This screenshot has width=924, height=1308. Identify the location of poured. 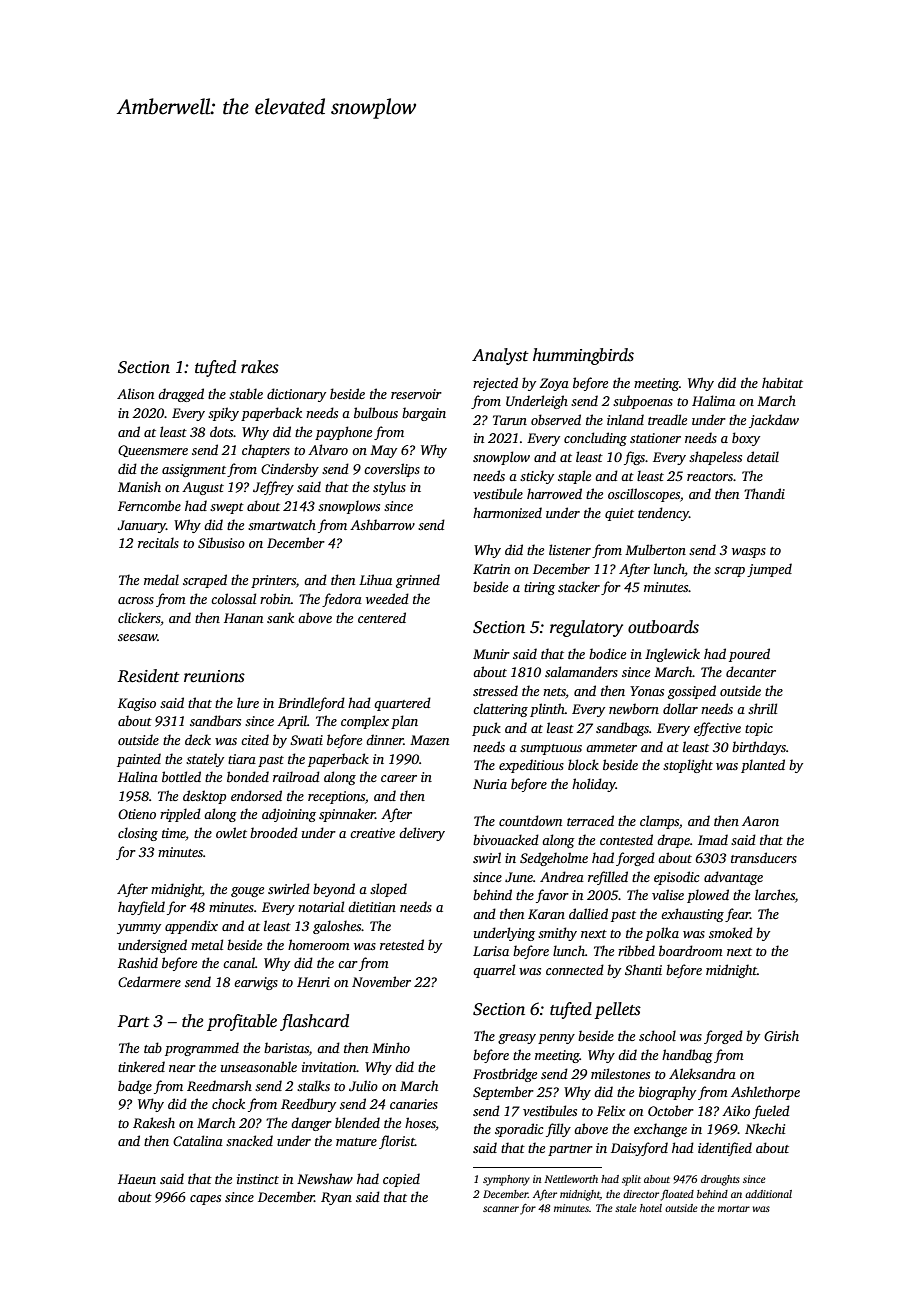
(749, 655).
